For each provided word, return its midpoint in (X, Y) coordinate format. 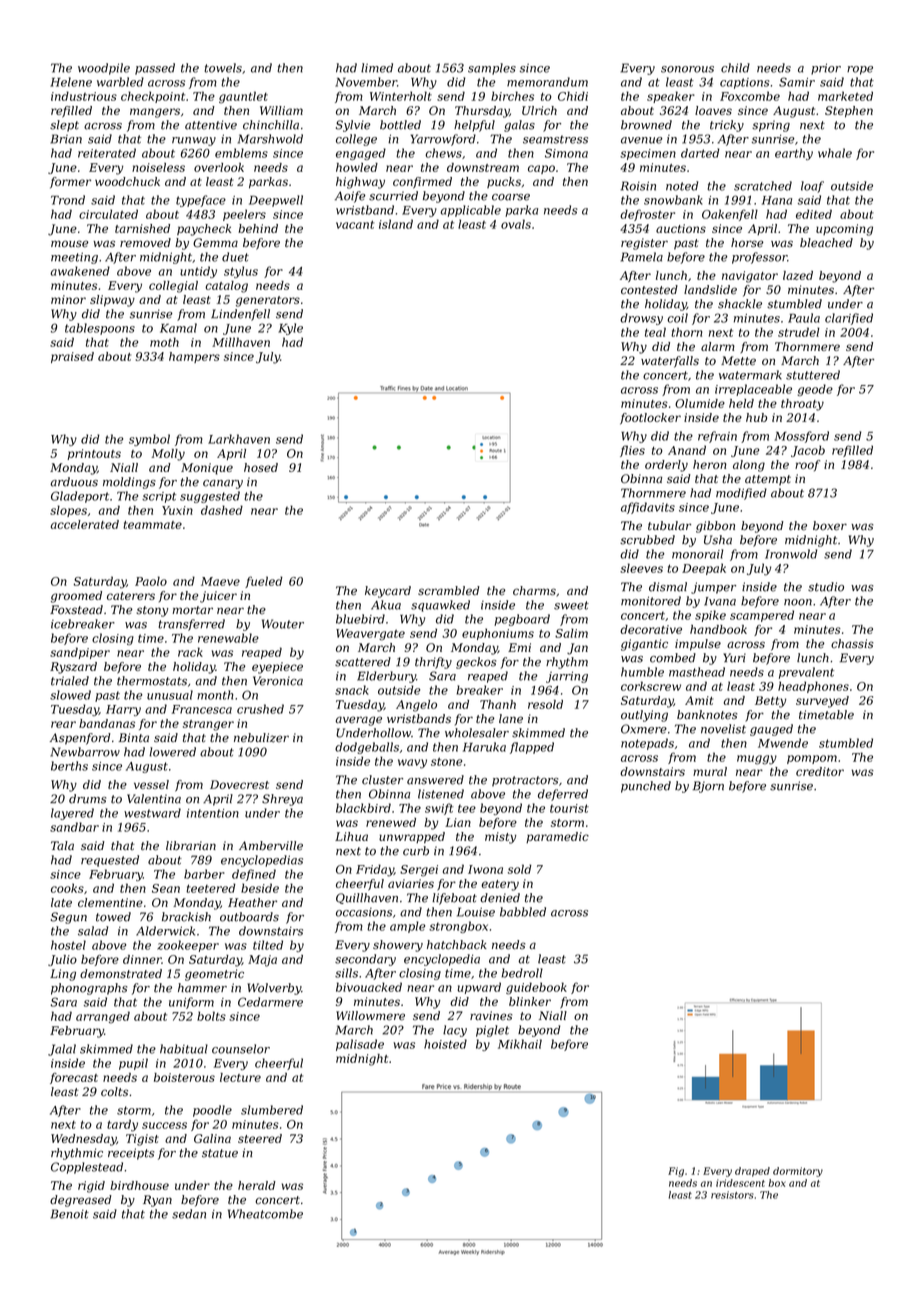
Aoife (350, 197)
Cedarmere (270, 1002)
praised (72, 357)
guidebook (536, 988)
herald (257, 1185)
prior (826, 69)
